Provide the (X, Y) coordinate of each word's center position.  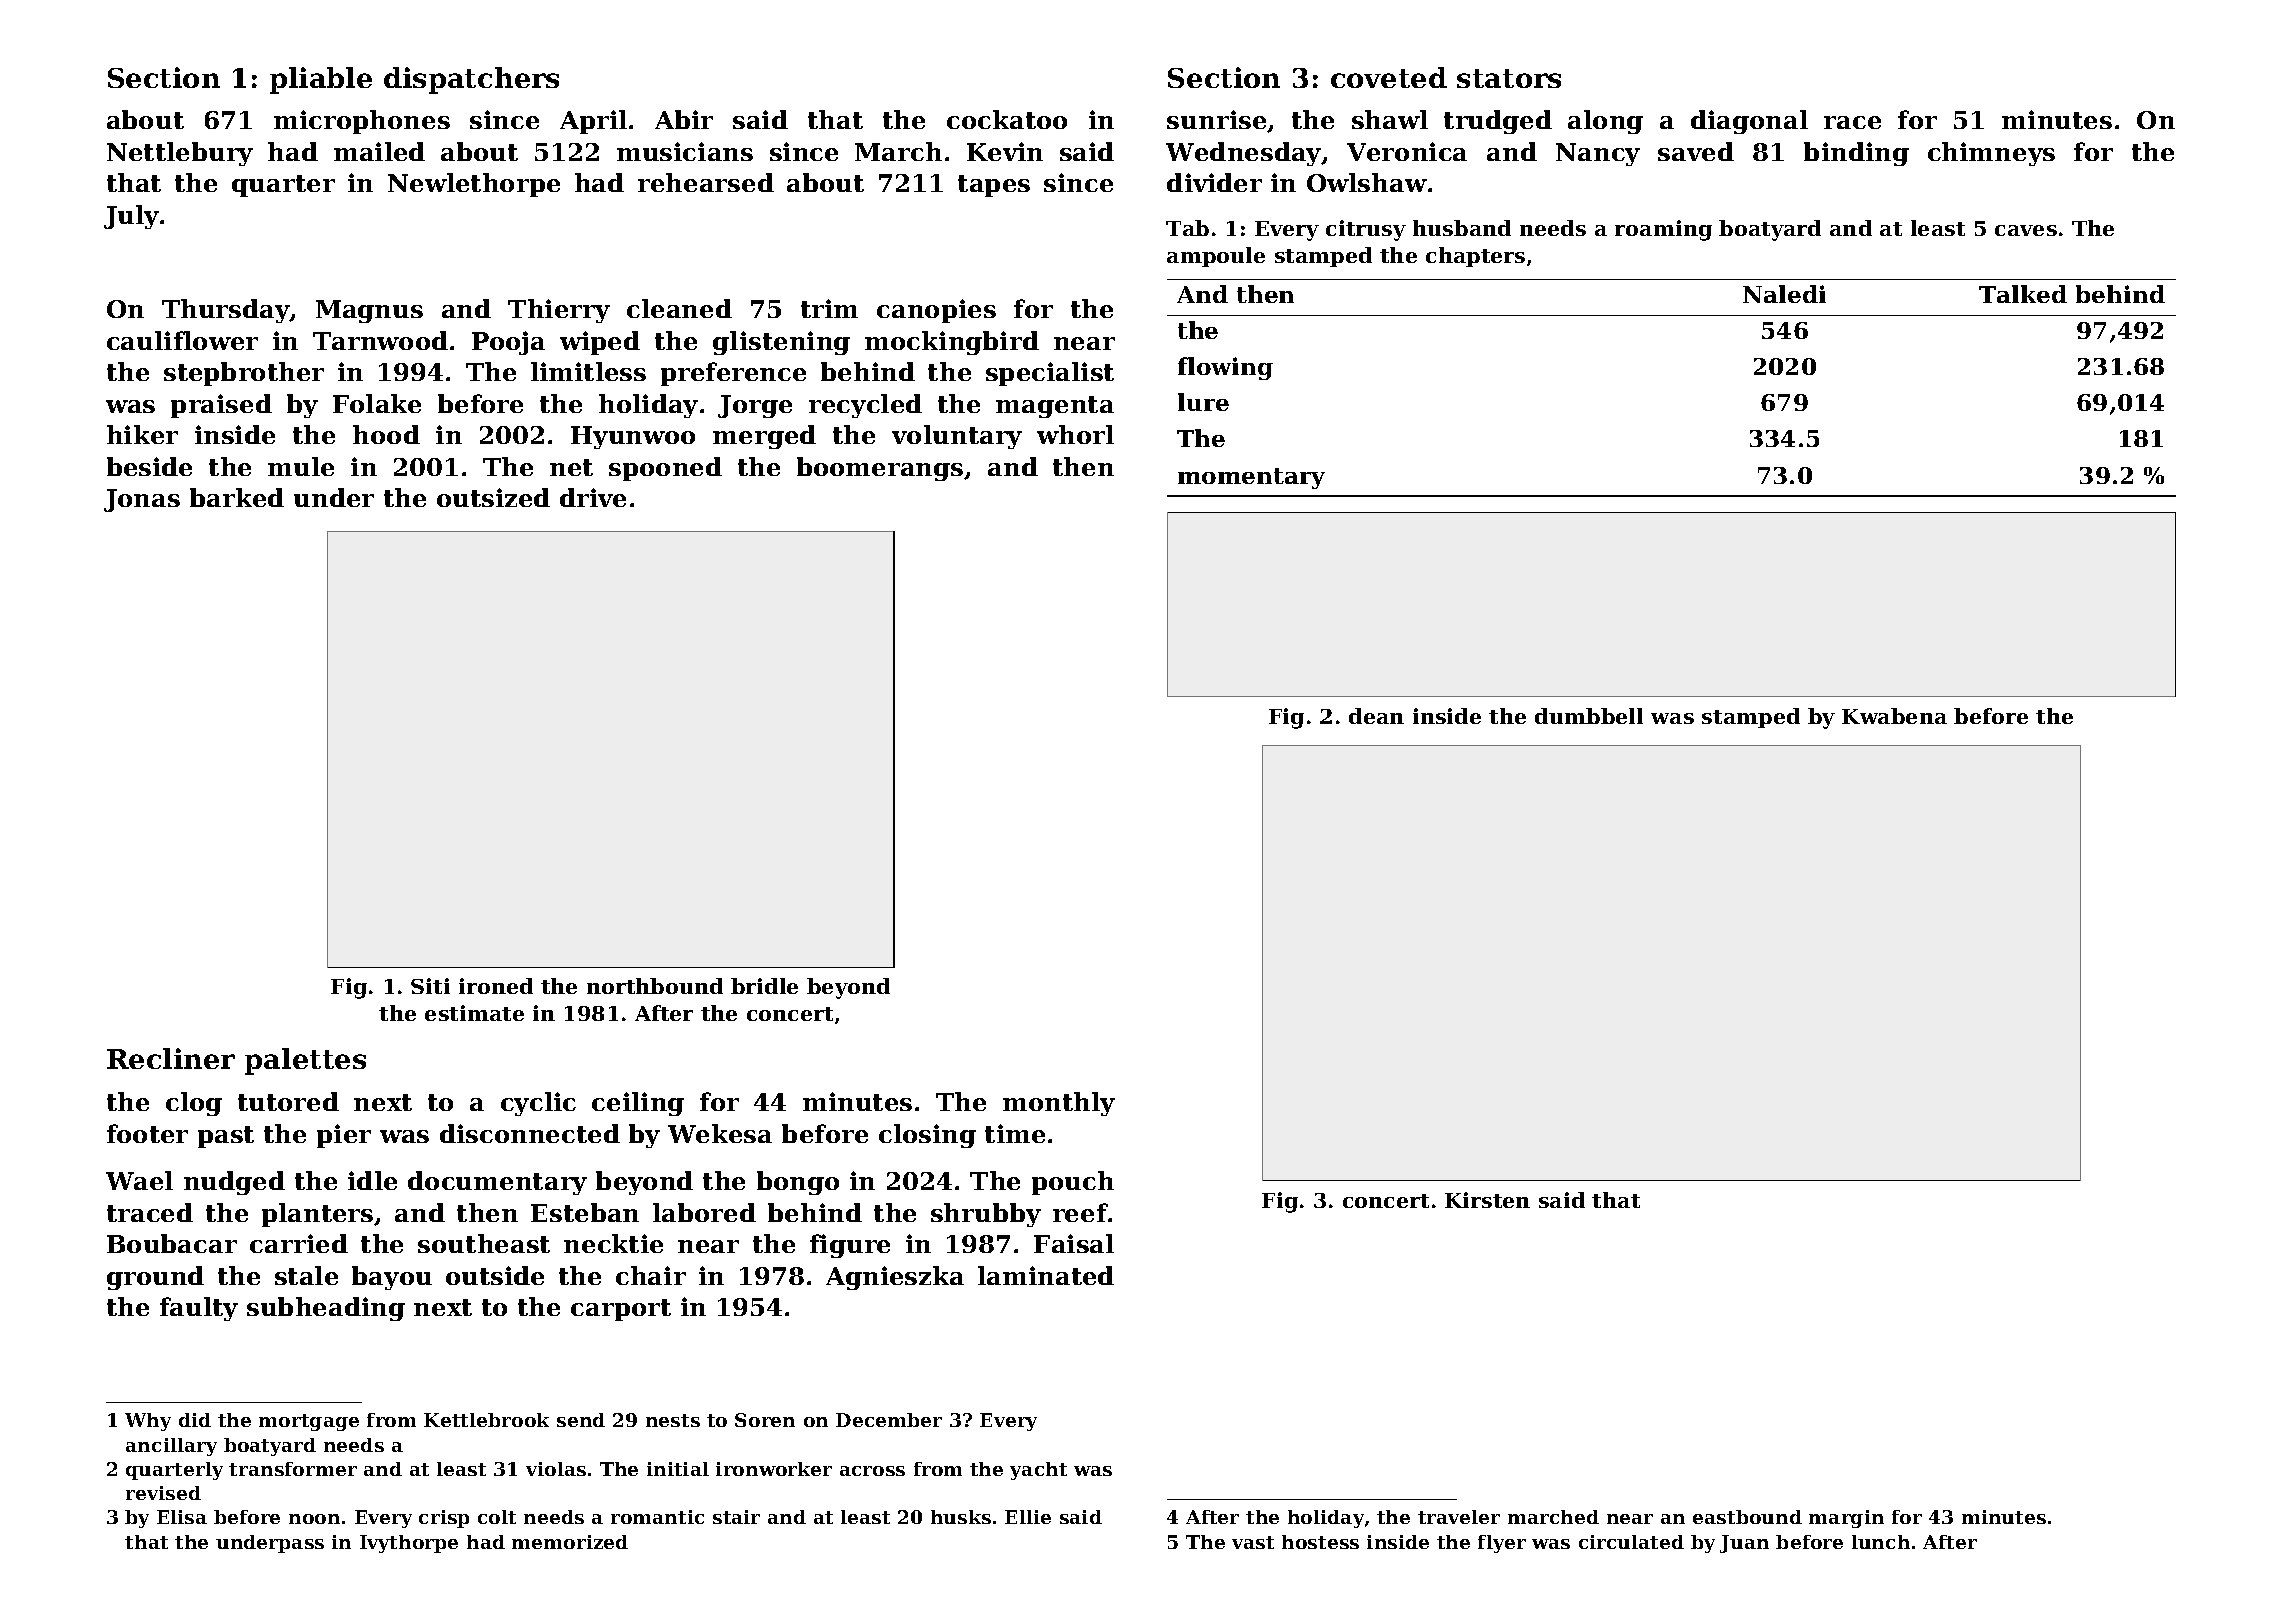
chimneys (1991, 154)
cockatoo (1007, 119)
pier (344, 1136)
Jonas (142, 500)
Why (148, 1422)
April (593, 122)
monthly (1059, 1104)
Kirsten (1487, 1200)
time (1015, 1133)
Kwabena (1894, 716)
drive (593, 497)
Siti (430, 986)
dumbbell (1589, 716)
